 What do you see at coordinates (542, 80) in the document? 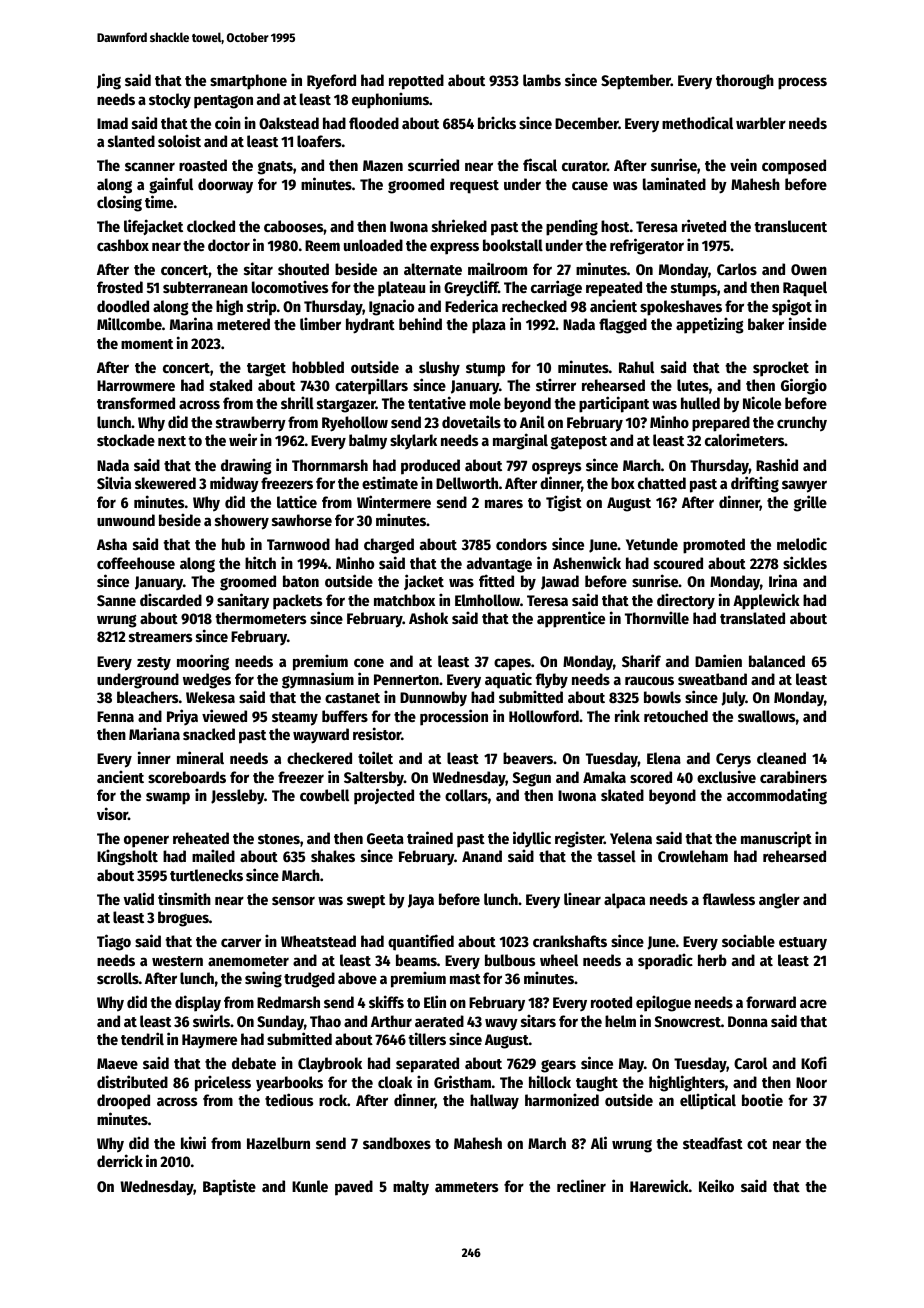
I see `lambs` at bounding box center [542, 80].
